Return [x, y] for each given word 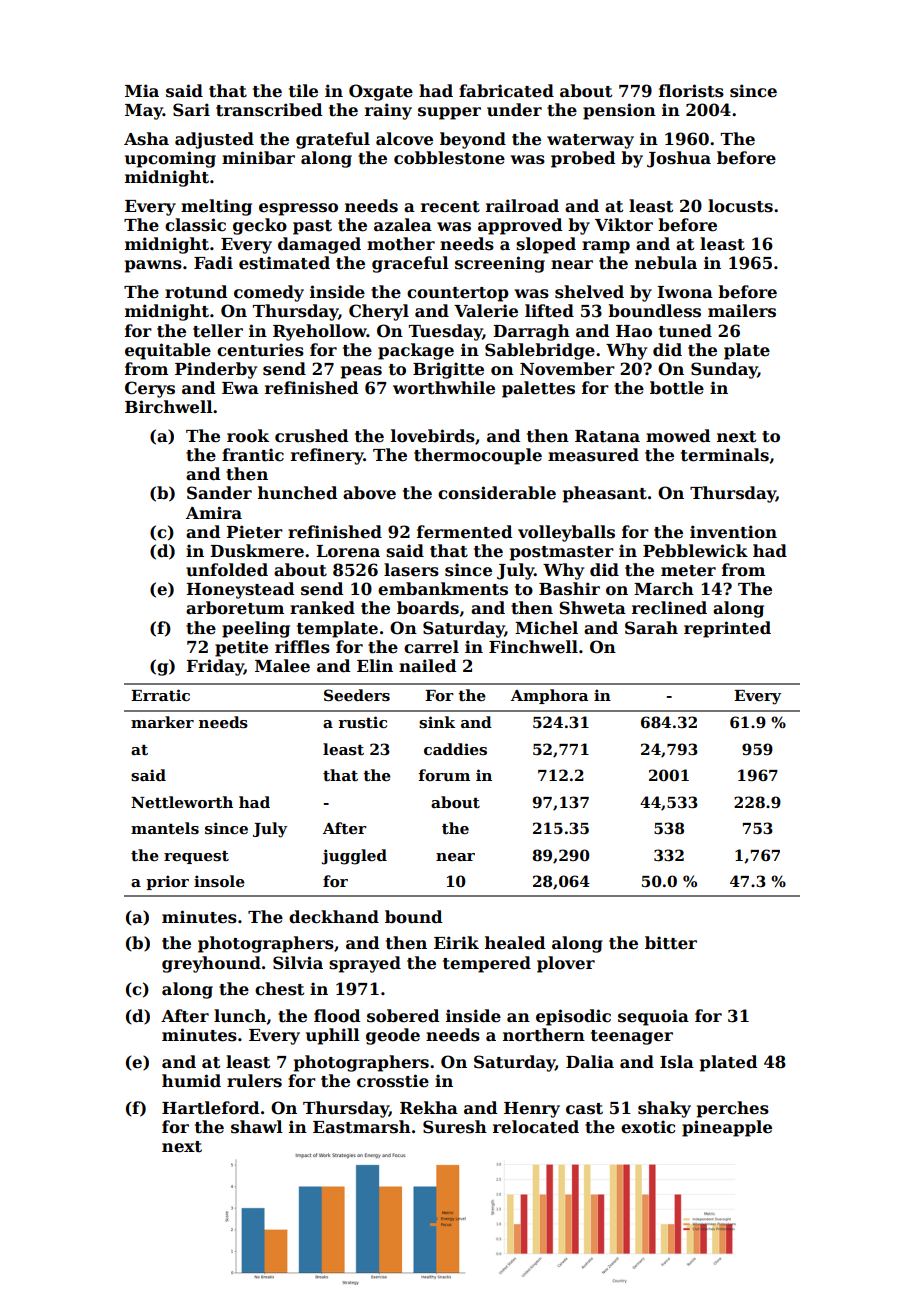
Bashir [569, 589]
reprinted [727, 629]
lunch [240, 1016]
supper [449, 113]
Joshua [679, 159]
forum [444, 775]
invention [733, 532]
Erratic [160, 695]
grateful [333, 140]
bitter [671, 943]
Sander [219, 493]
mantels [165, 828]
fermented [464, 532]
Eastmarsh [362, 1127]
